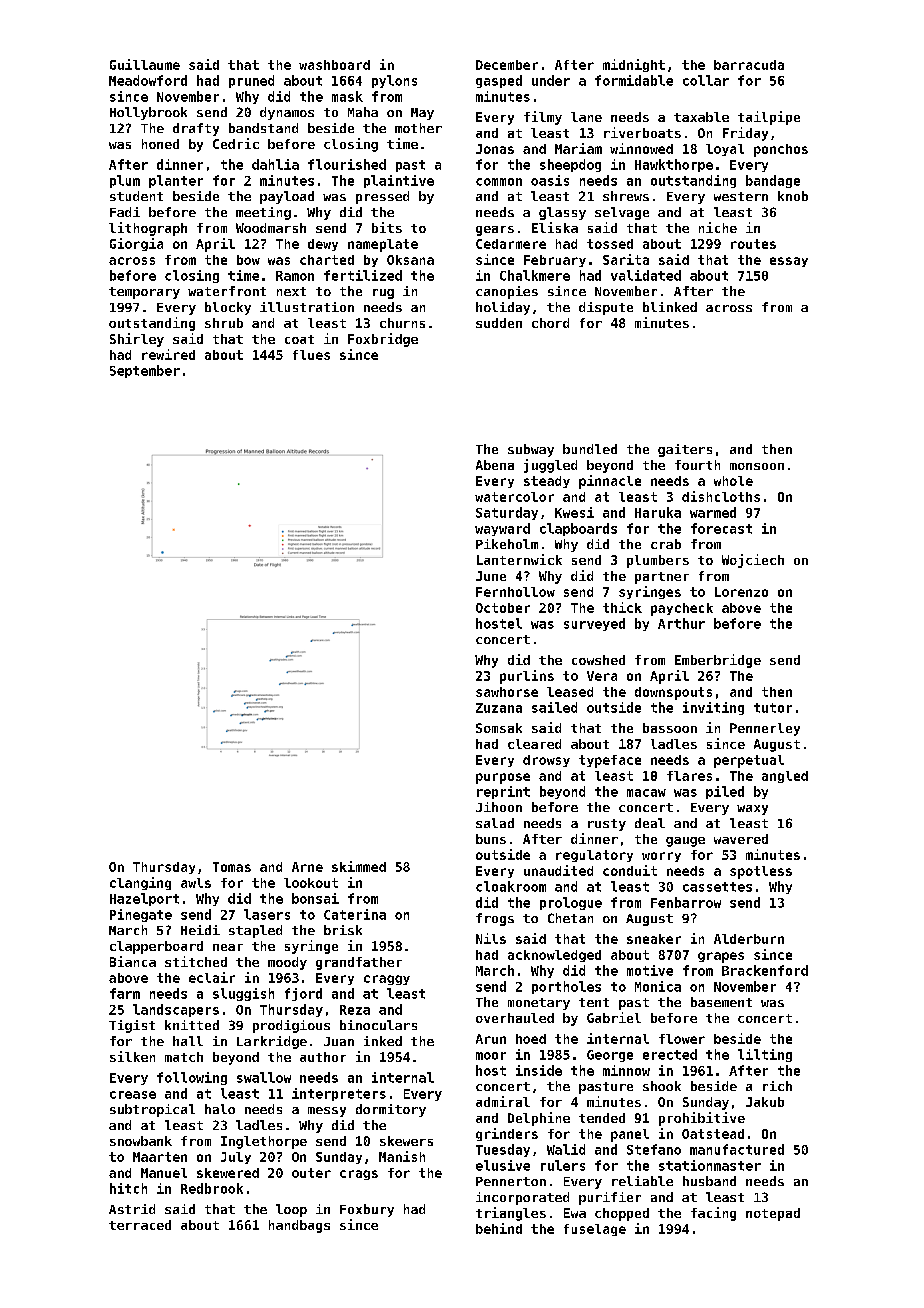 The image size is (924, 1308). Describe the element at coordinates (515, 592) in the page. I see `Fernhollow` at that location.
